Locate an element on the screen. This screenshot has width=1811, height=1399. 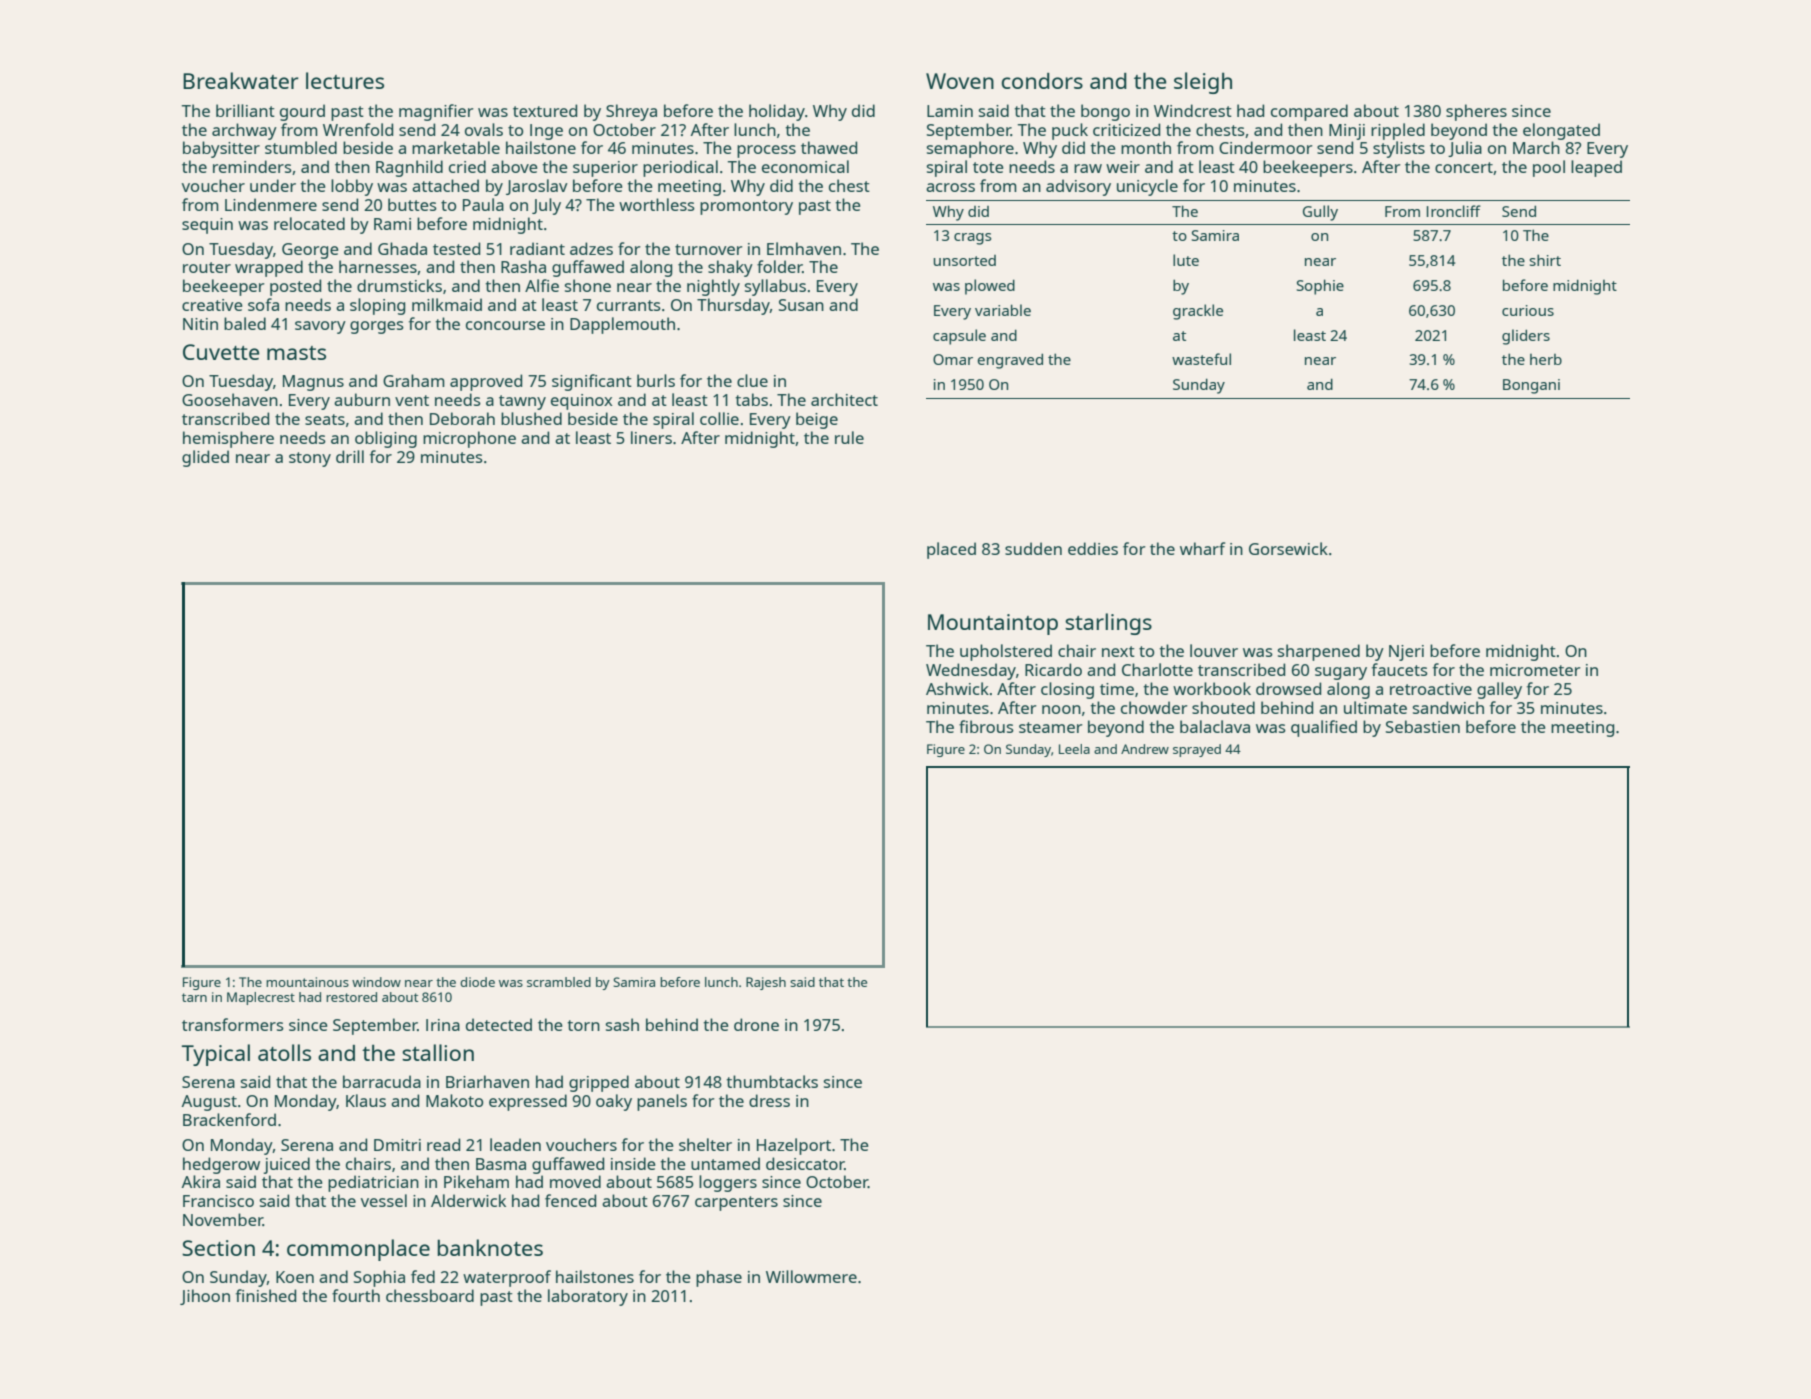
Jihoon is located at coordinates (205, 1297).
